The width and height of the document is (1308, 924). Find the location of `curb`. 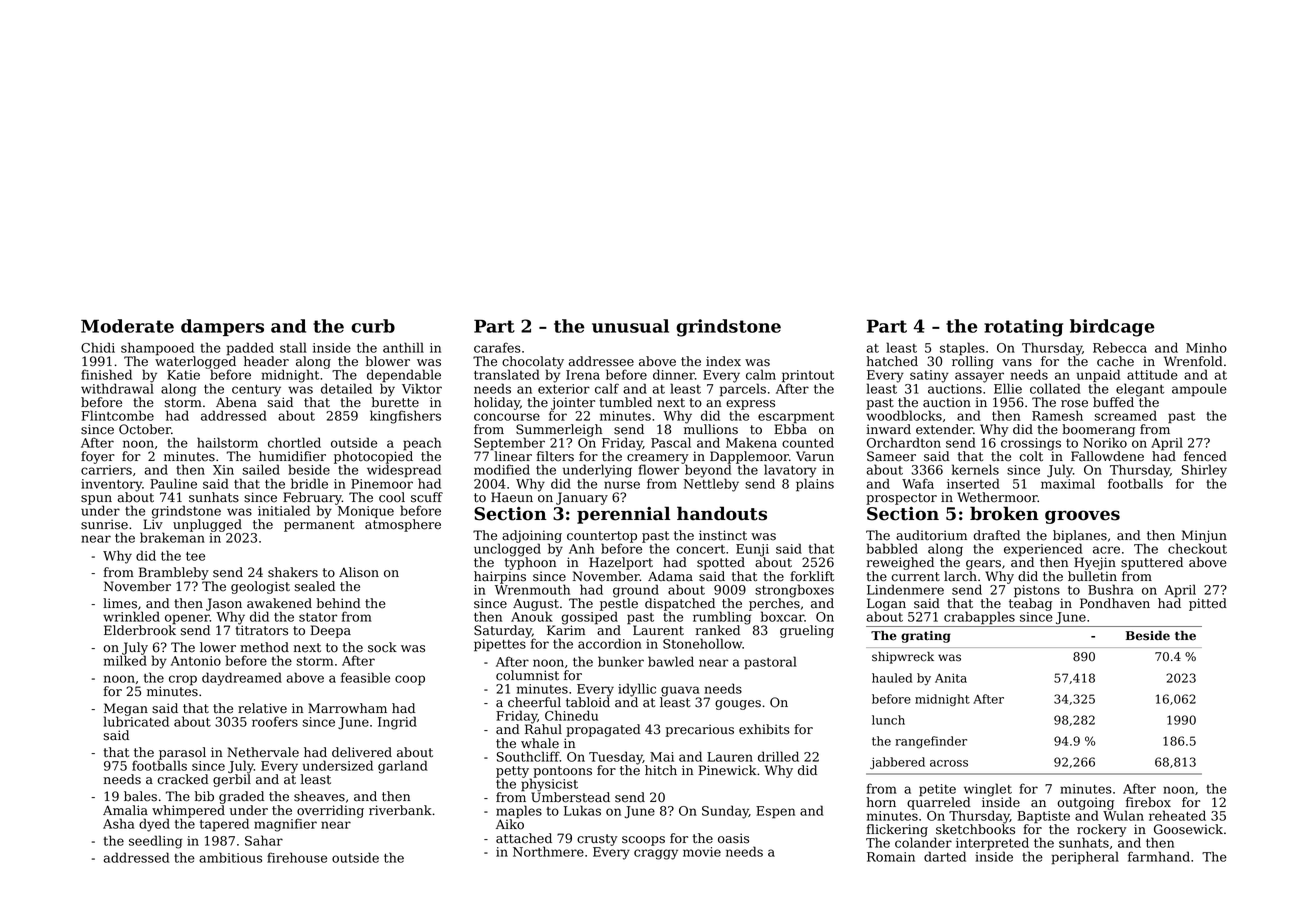

curb is located at coordinates (373, 326).
